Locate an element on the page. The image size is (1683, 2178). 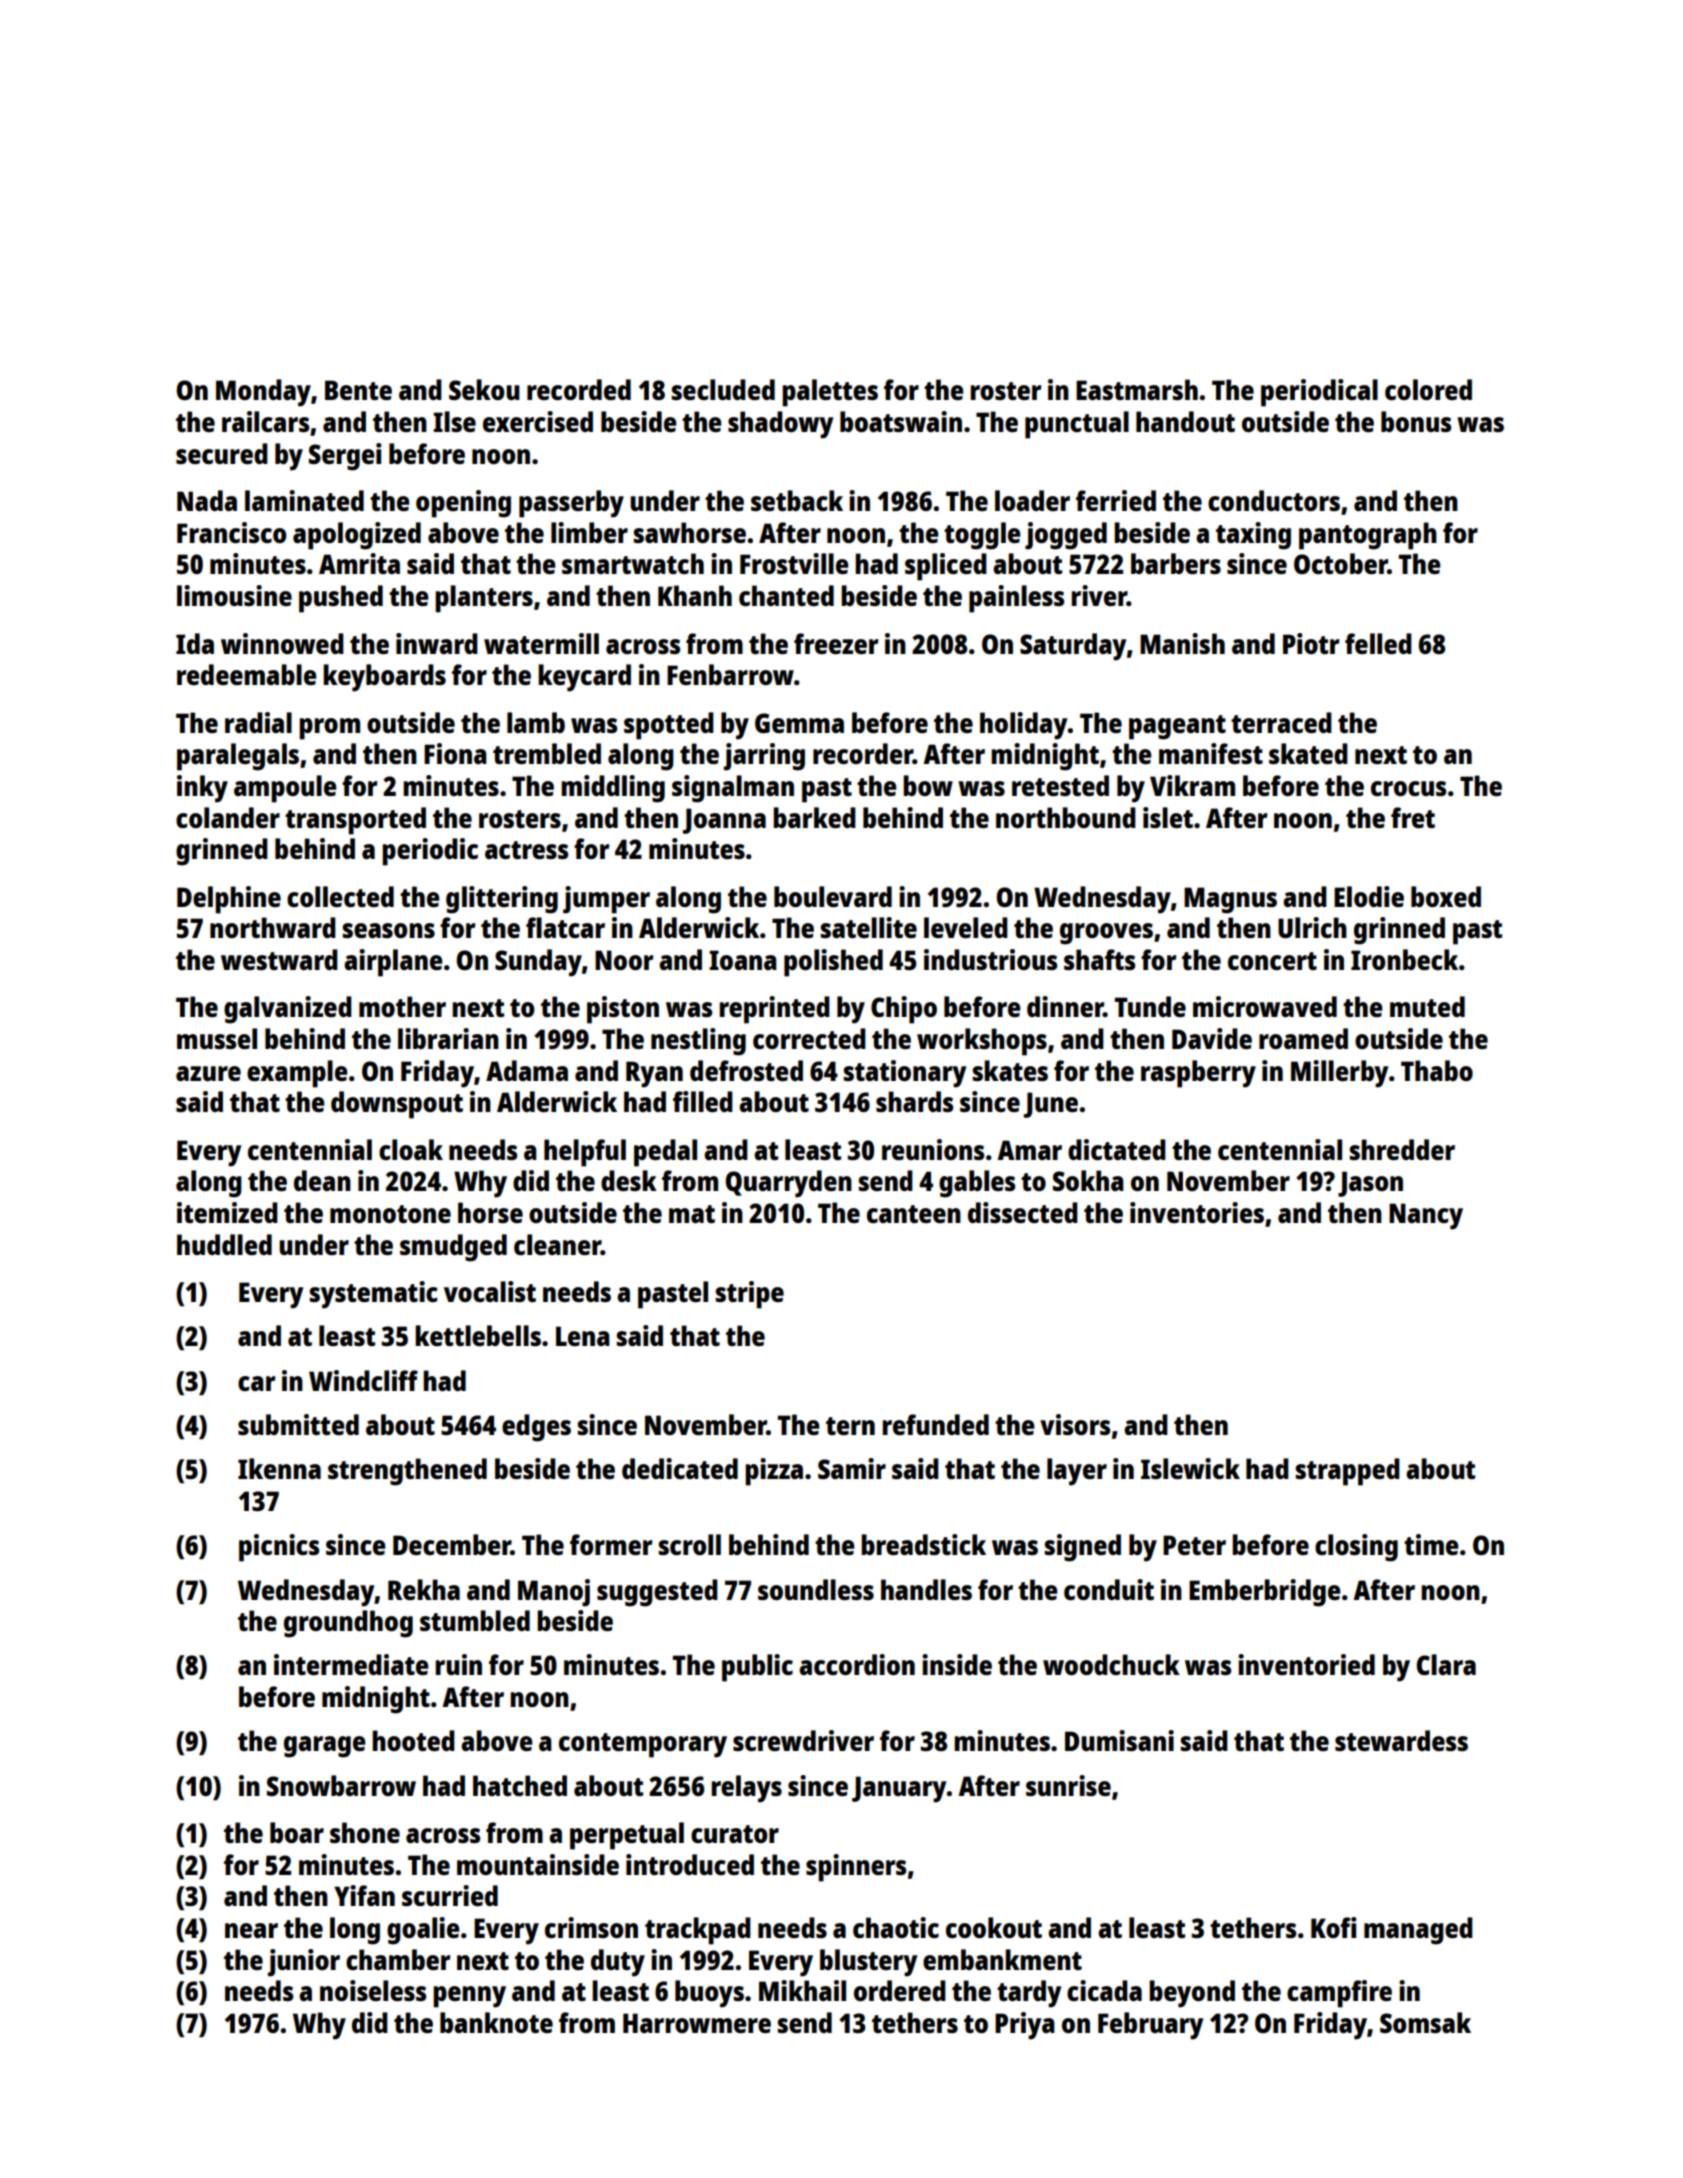
skated is located at coordinates (1308, 753).
